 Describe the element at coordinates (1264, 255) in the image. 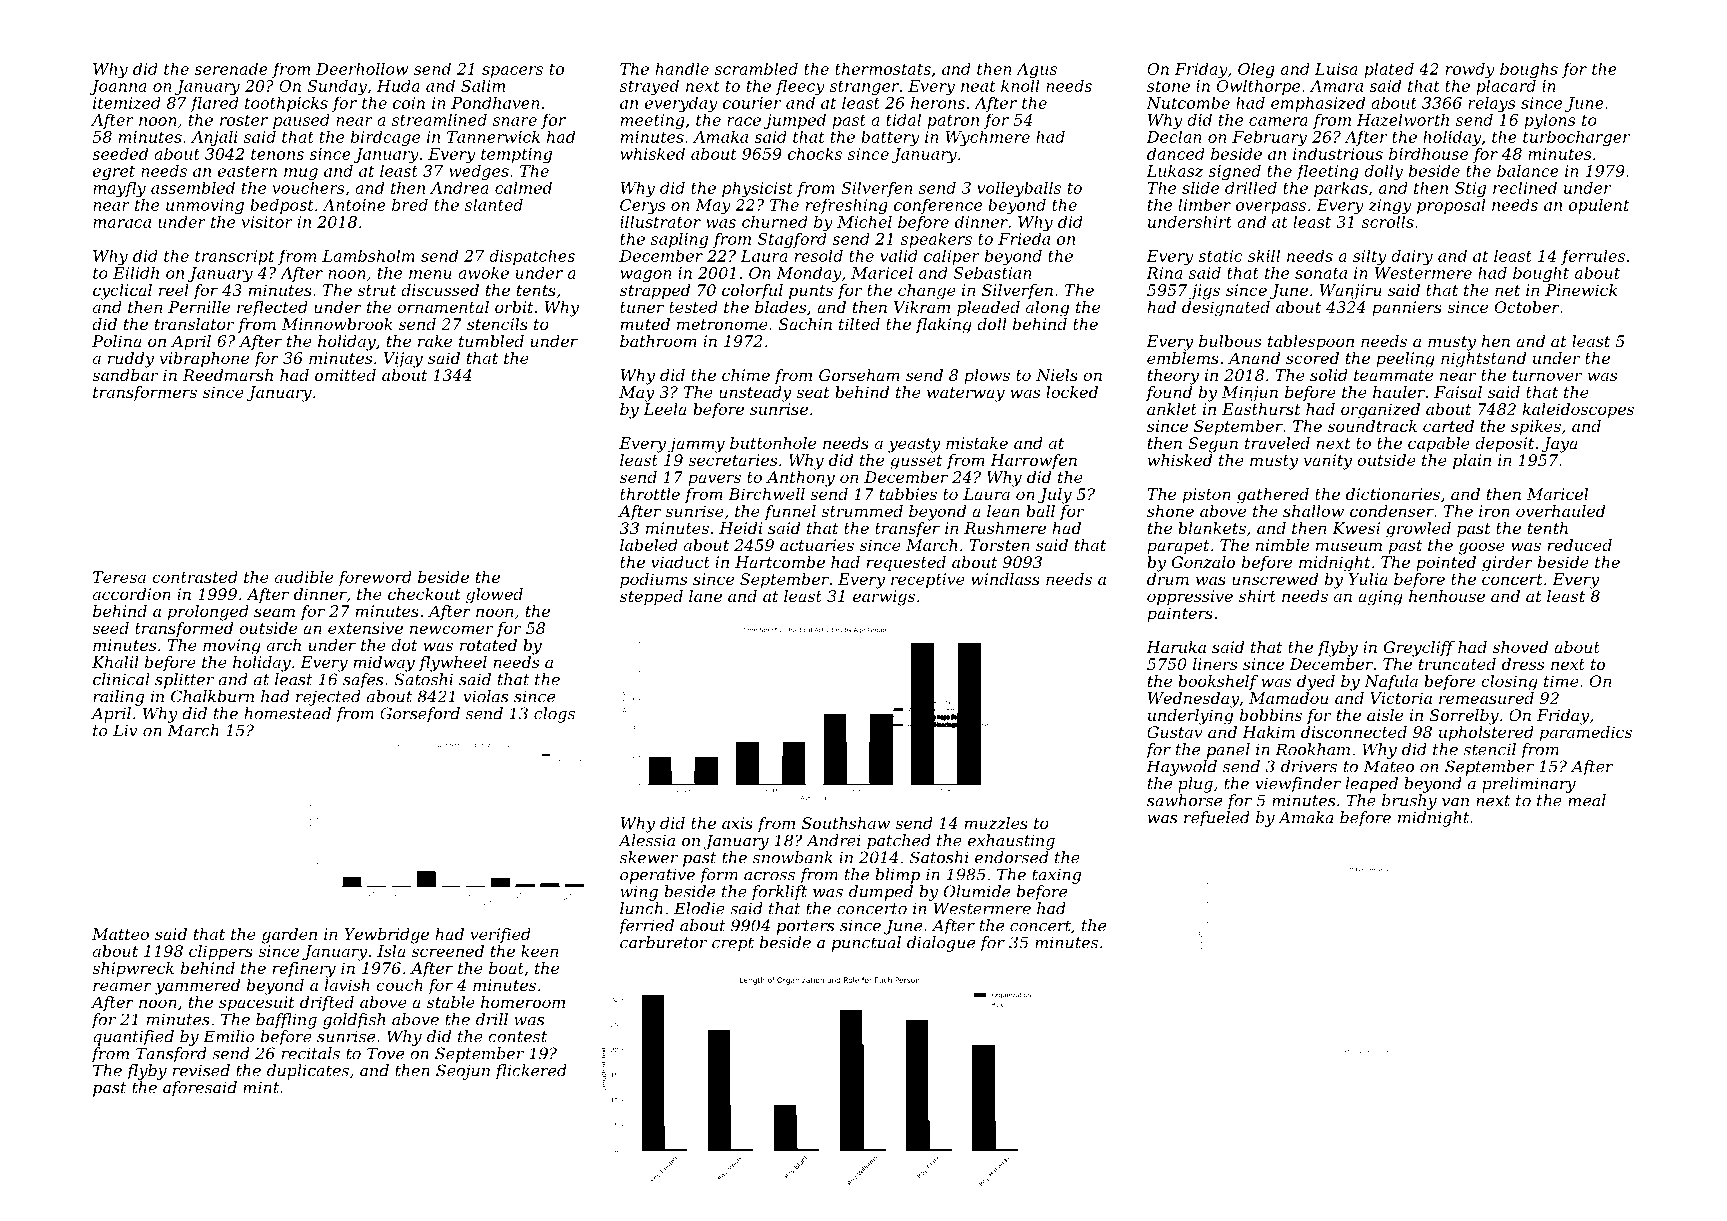

I see `skill` at that location.
